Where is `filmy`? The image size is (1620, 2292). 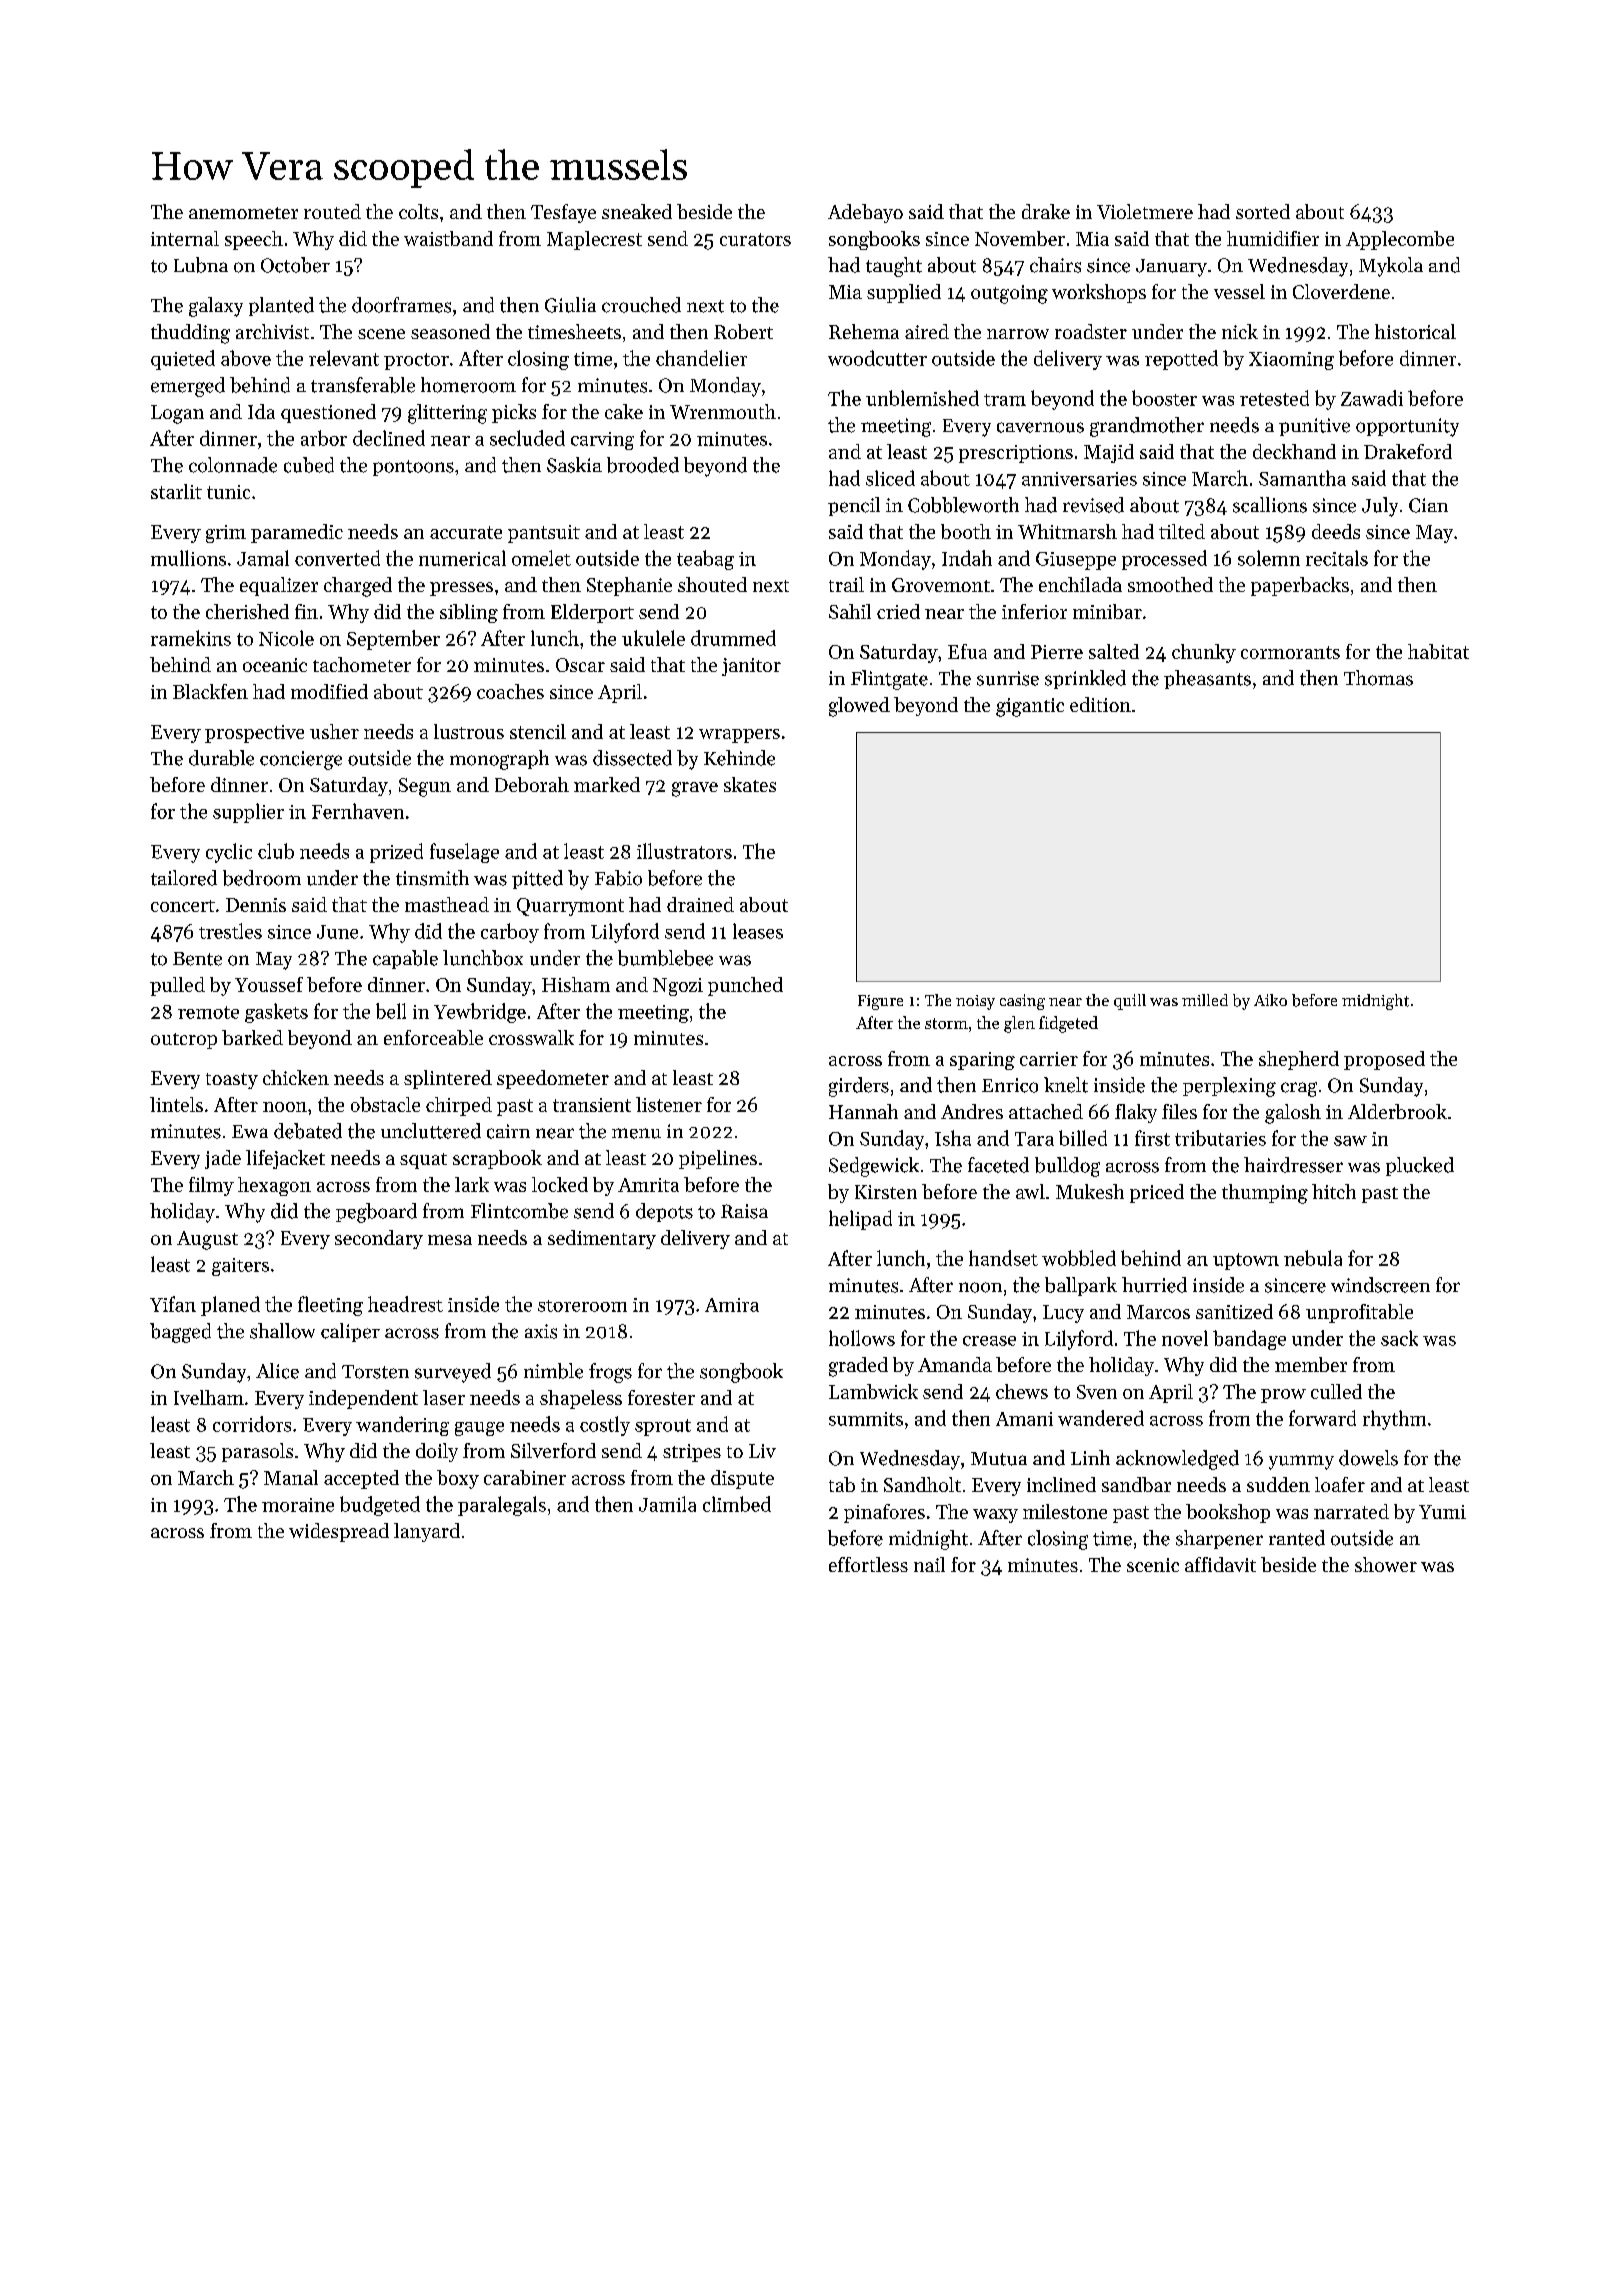 filmy is located at coordinates (211, 1186).
